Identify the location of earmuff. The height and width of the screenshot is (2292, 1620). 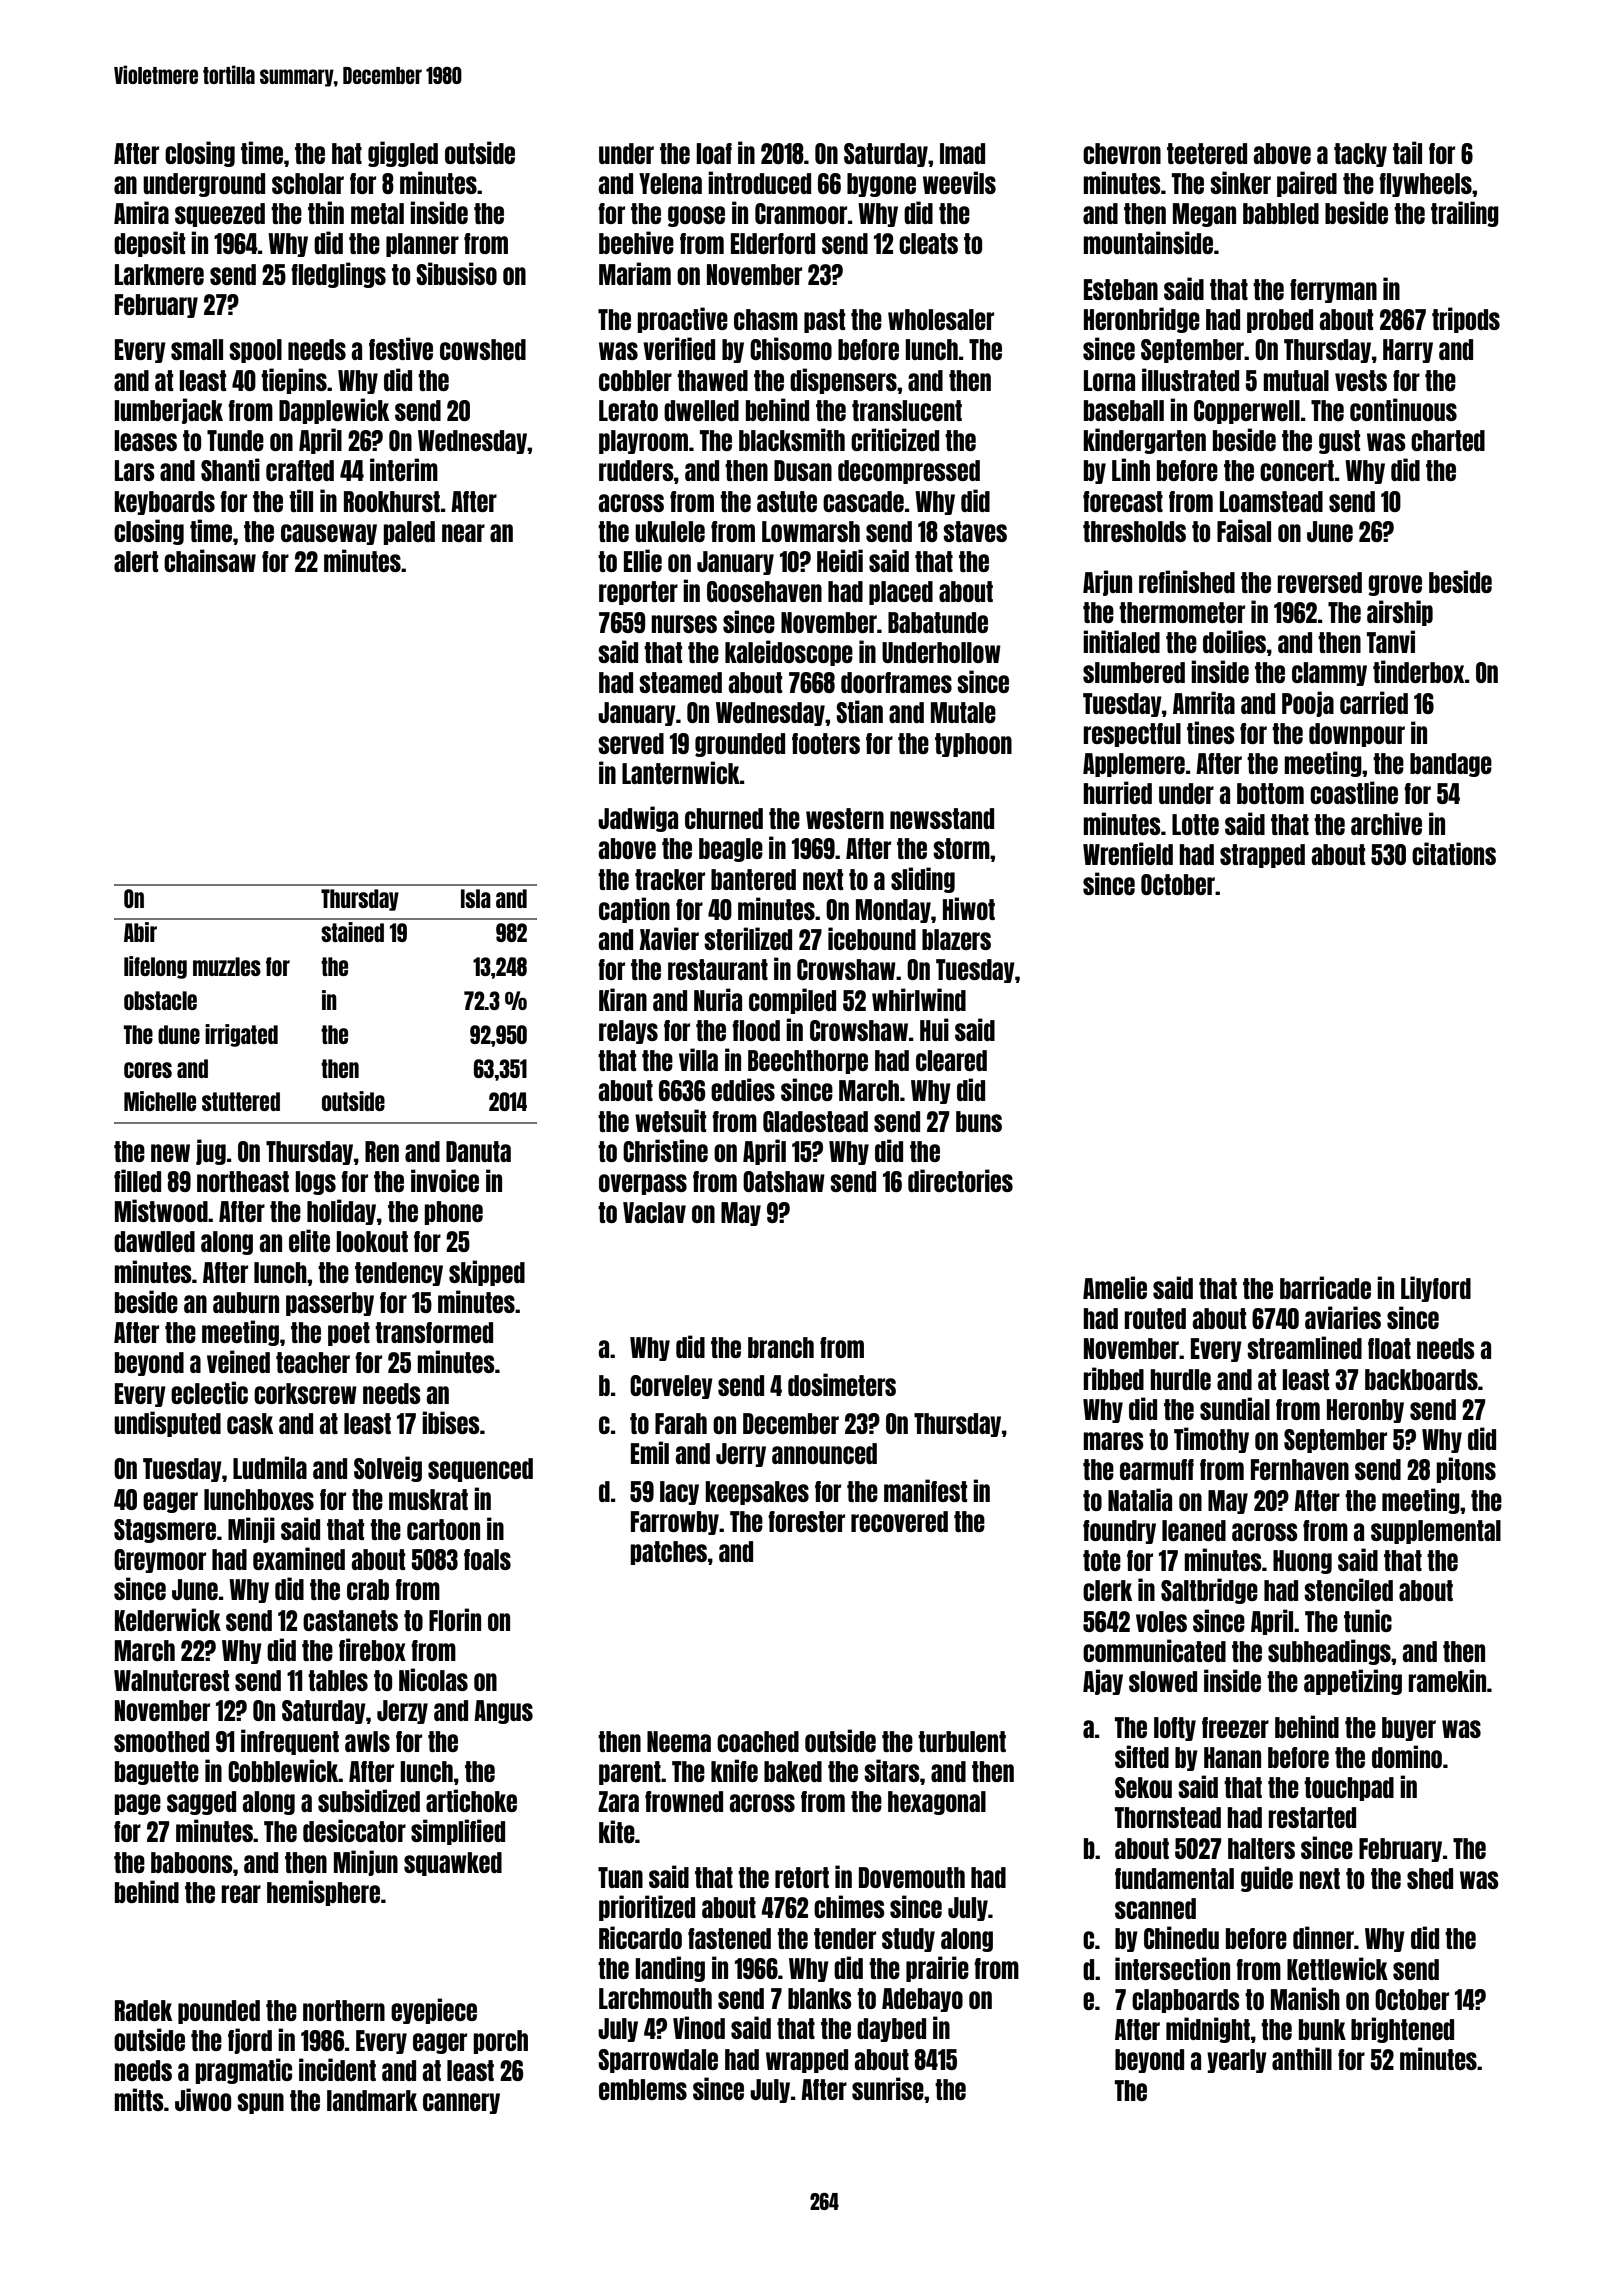
(1157, 1469).
